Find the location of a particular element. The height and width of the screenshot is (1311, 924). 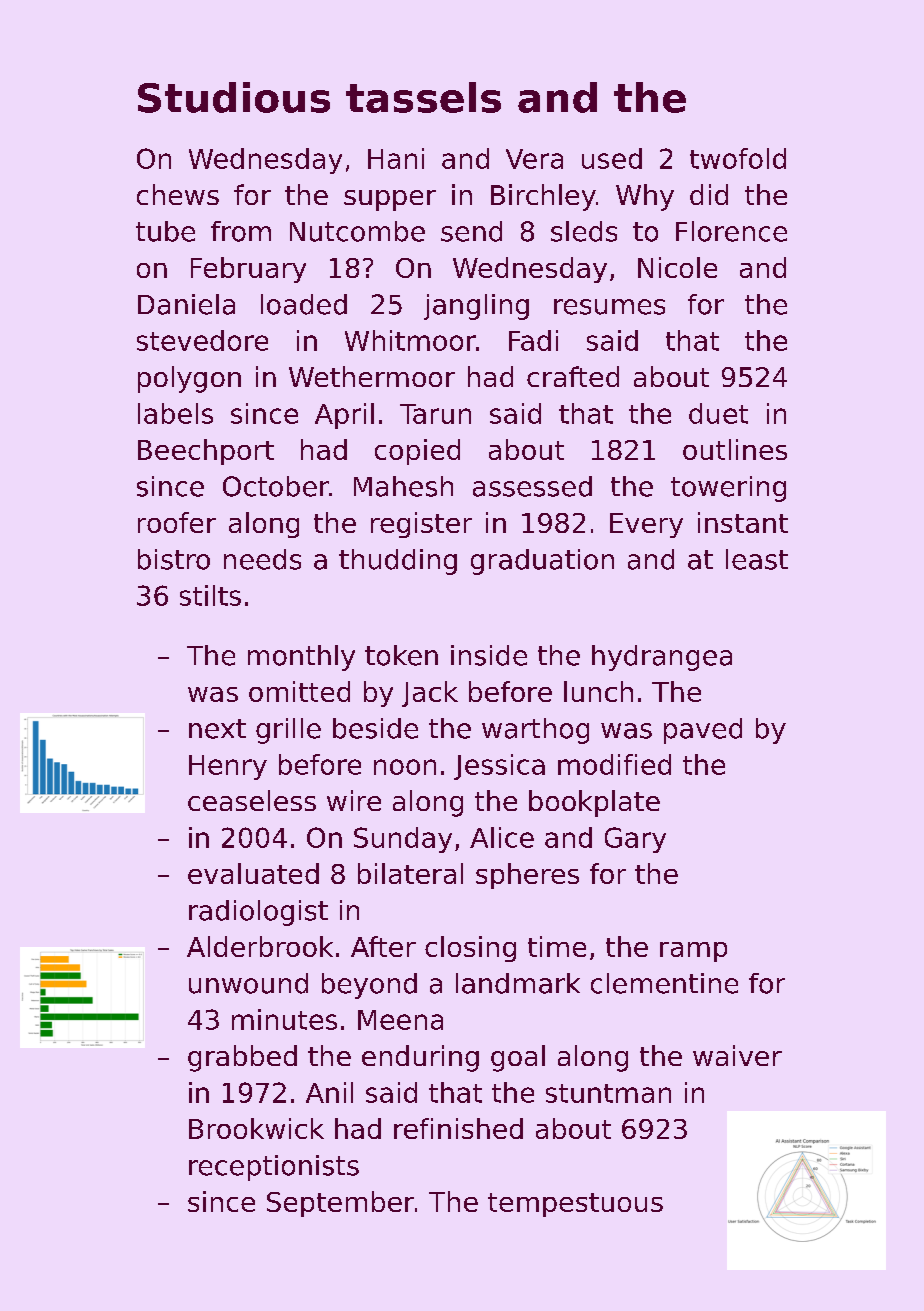

Jack is located at coordinates (430, 694).
